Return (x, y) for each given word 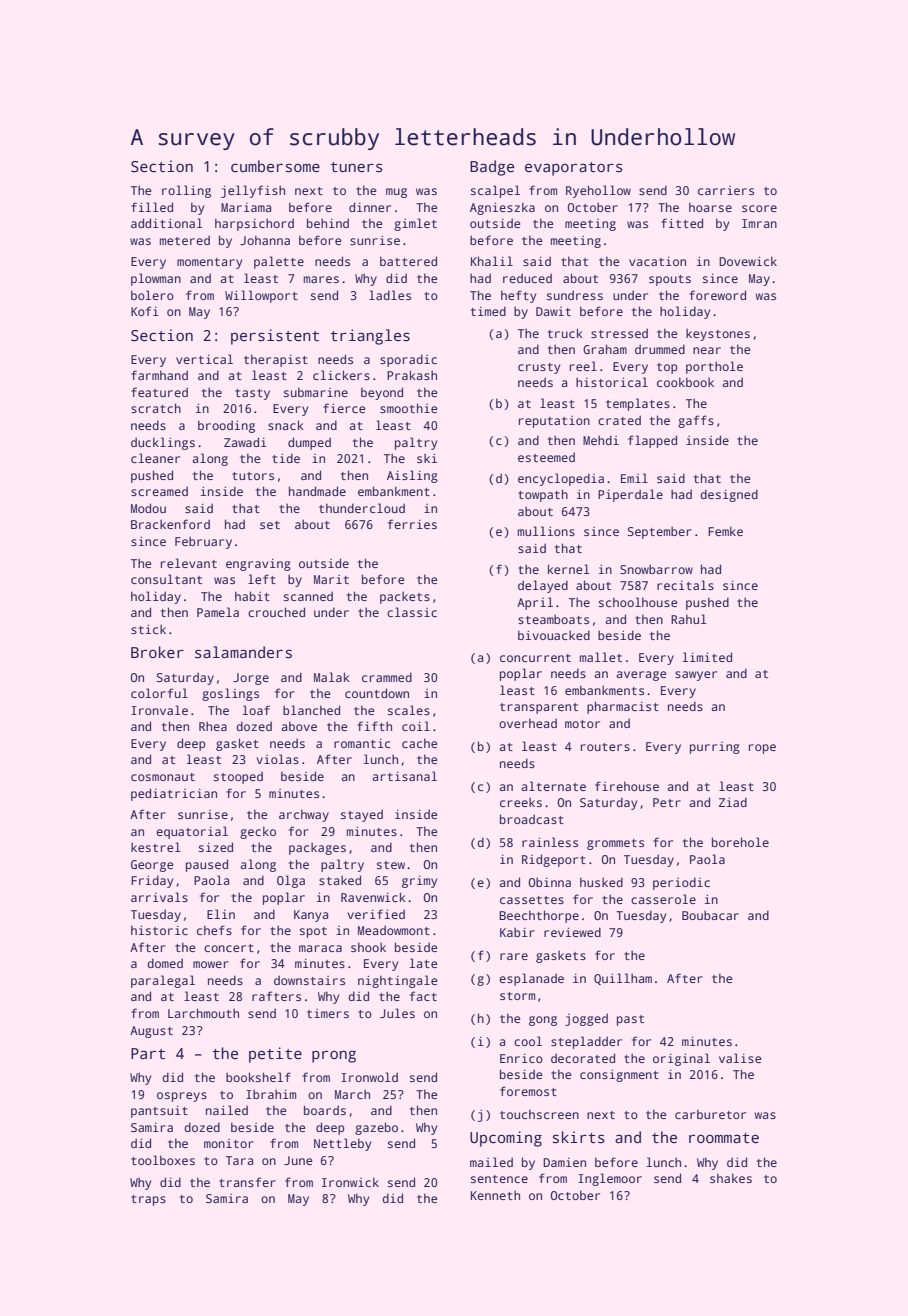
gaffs (696, 421)
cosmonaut (163, 777)
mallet (601, 657)
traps (148, 1200)
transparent (539, 708)
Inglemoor (610, 1179)
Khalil (492, 261)
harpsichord (254, 224)
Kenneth (495, 1195)
